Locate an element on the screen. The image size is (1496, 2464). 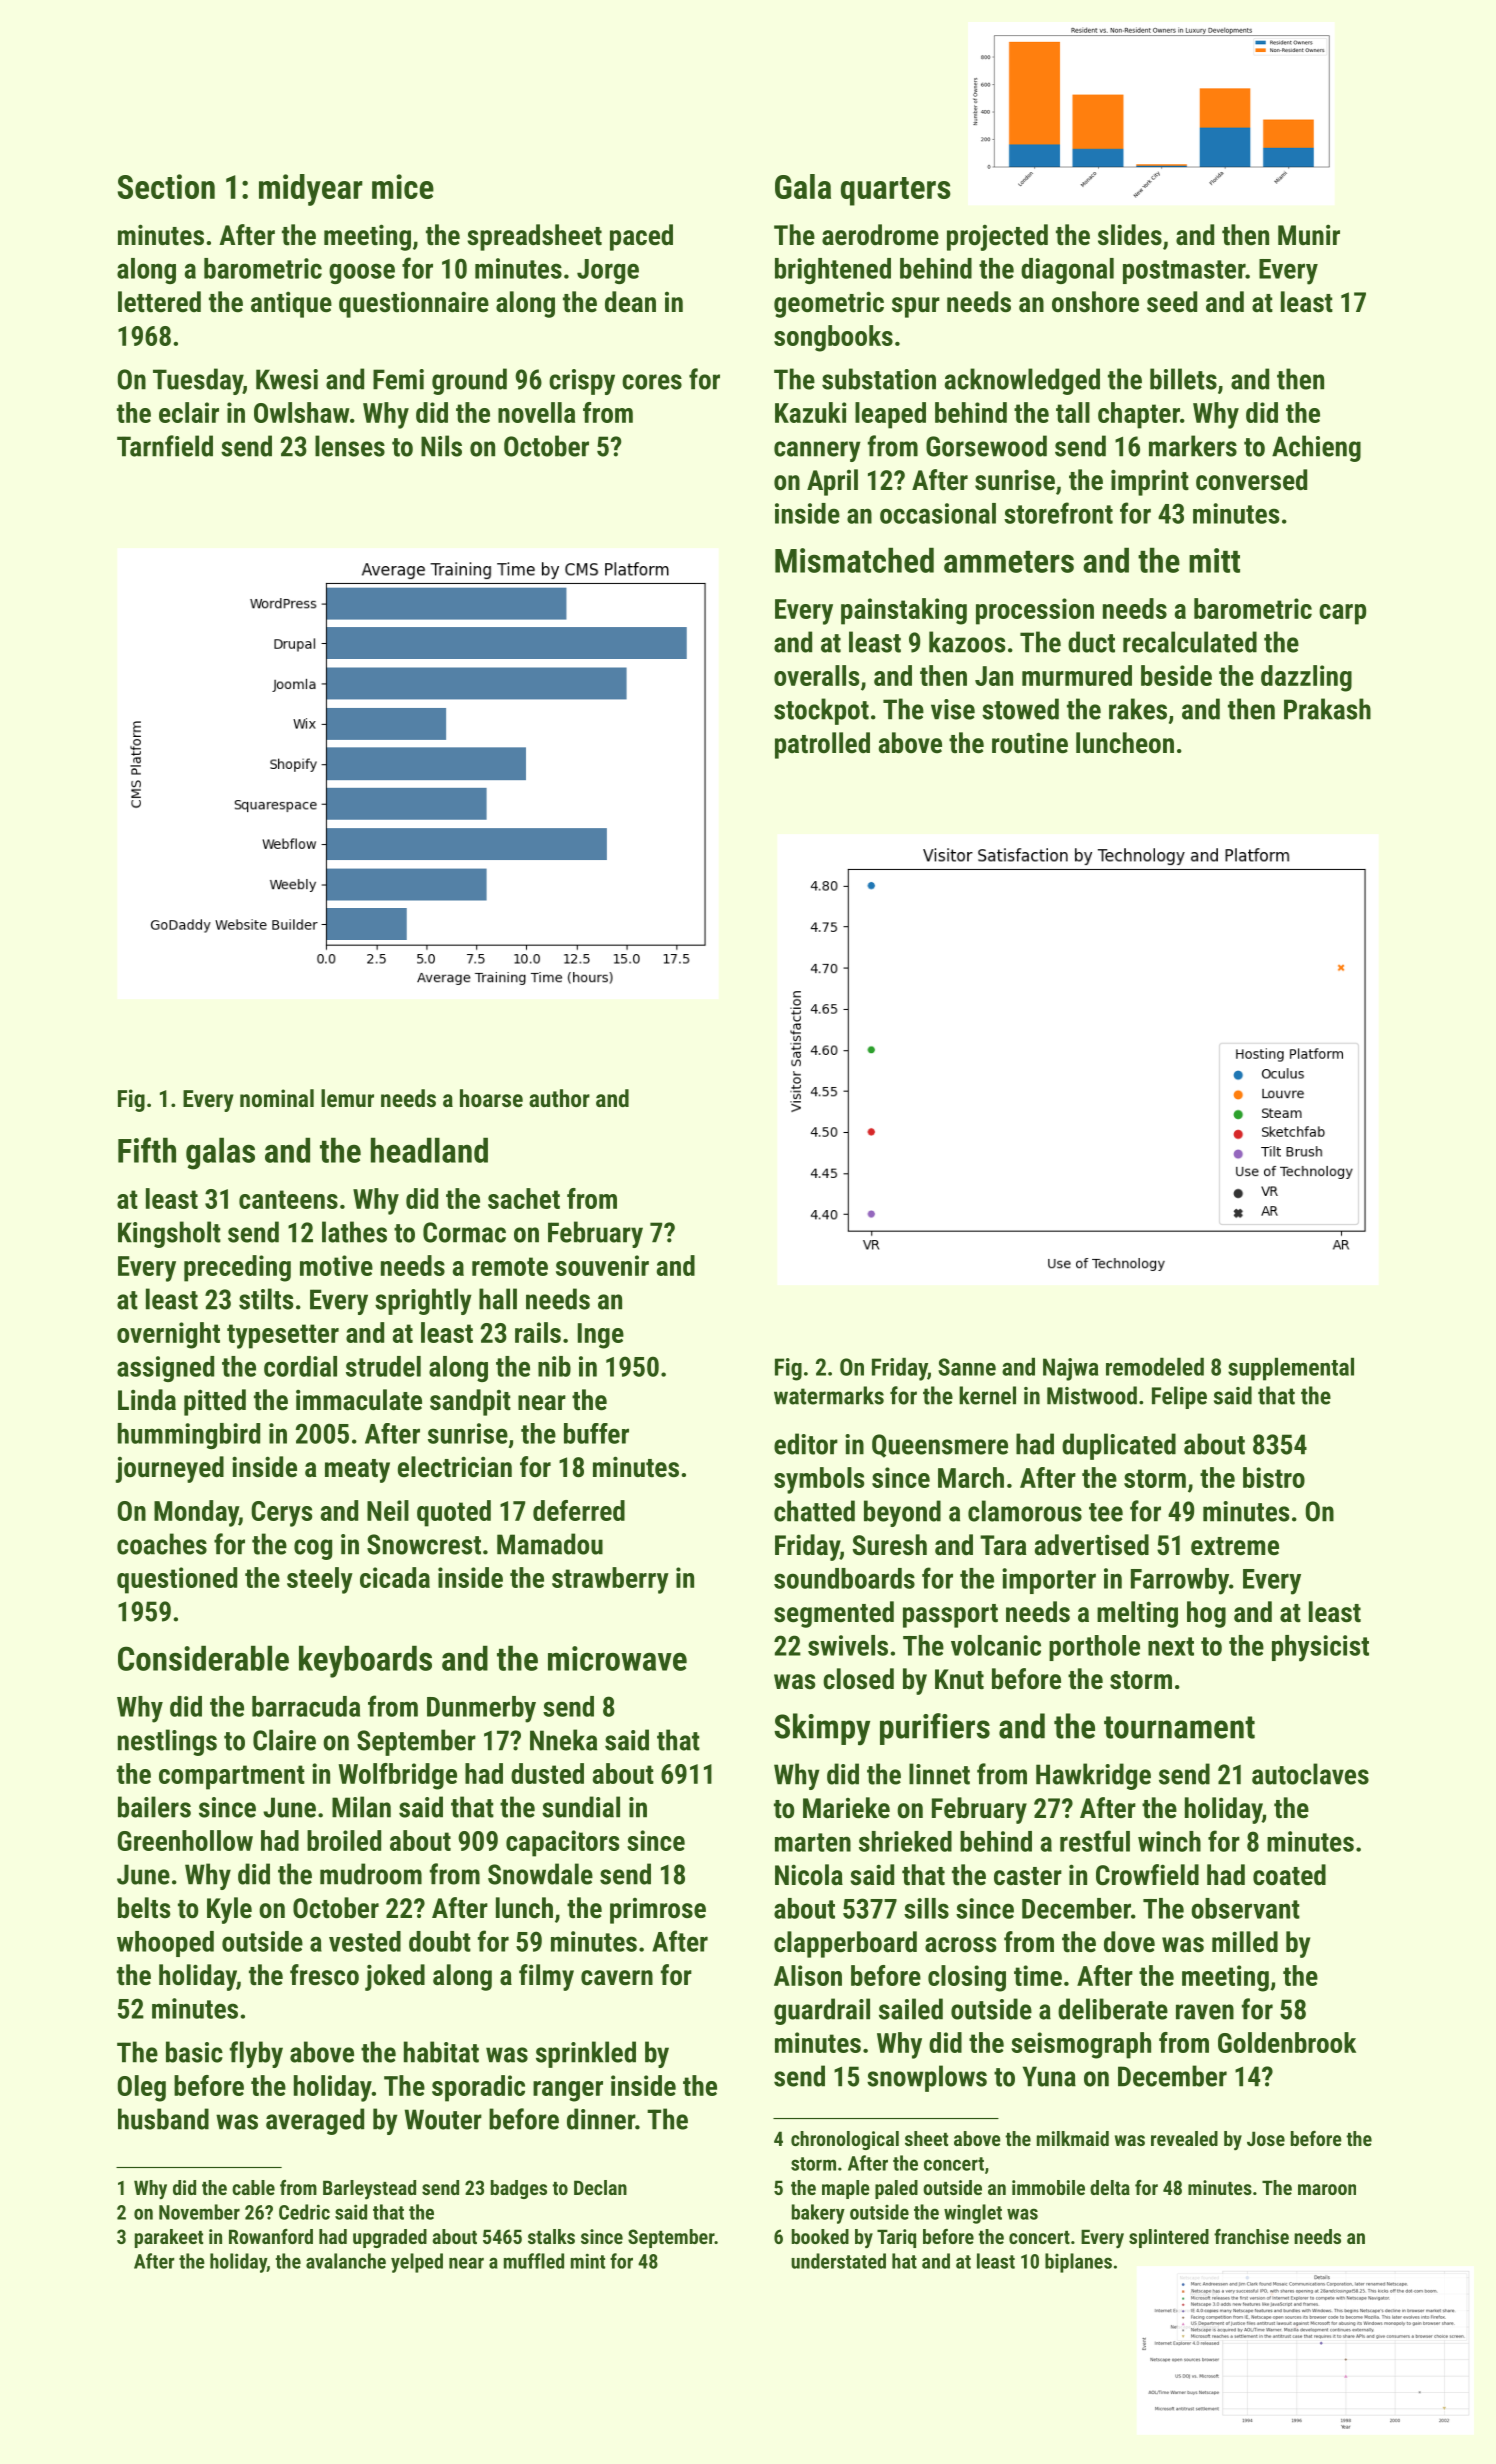
lemur is located at coordinates (347, 1098).
